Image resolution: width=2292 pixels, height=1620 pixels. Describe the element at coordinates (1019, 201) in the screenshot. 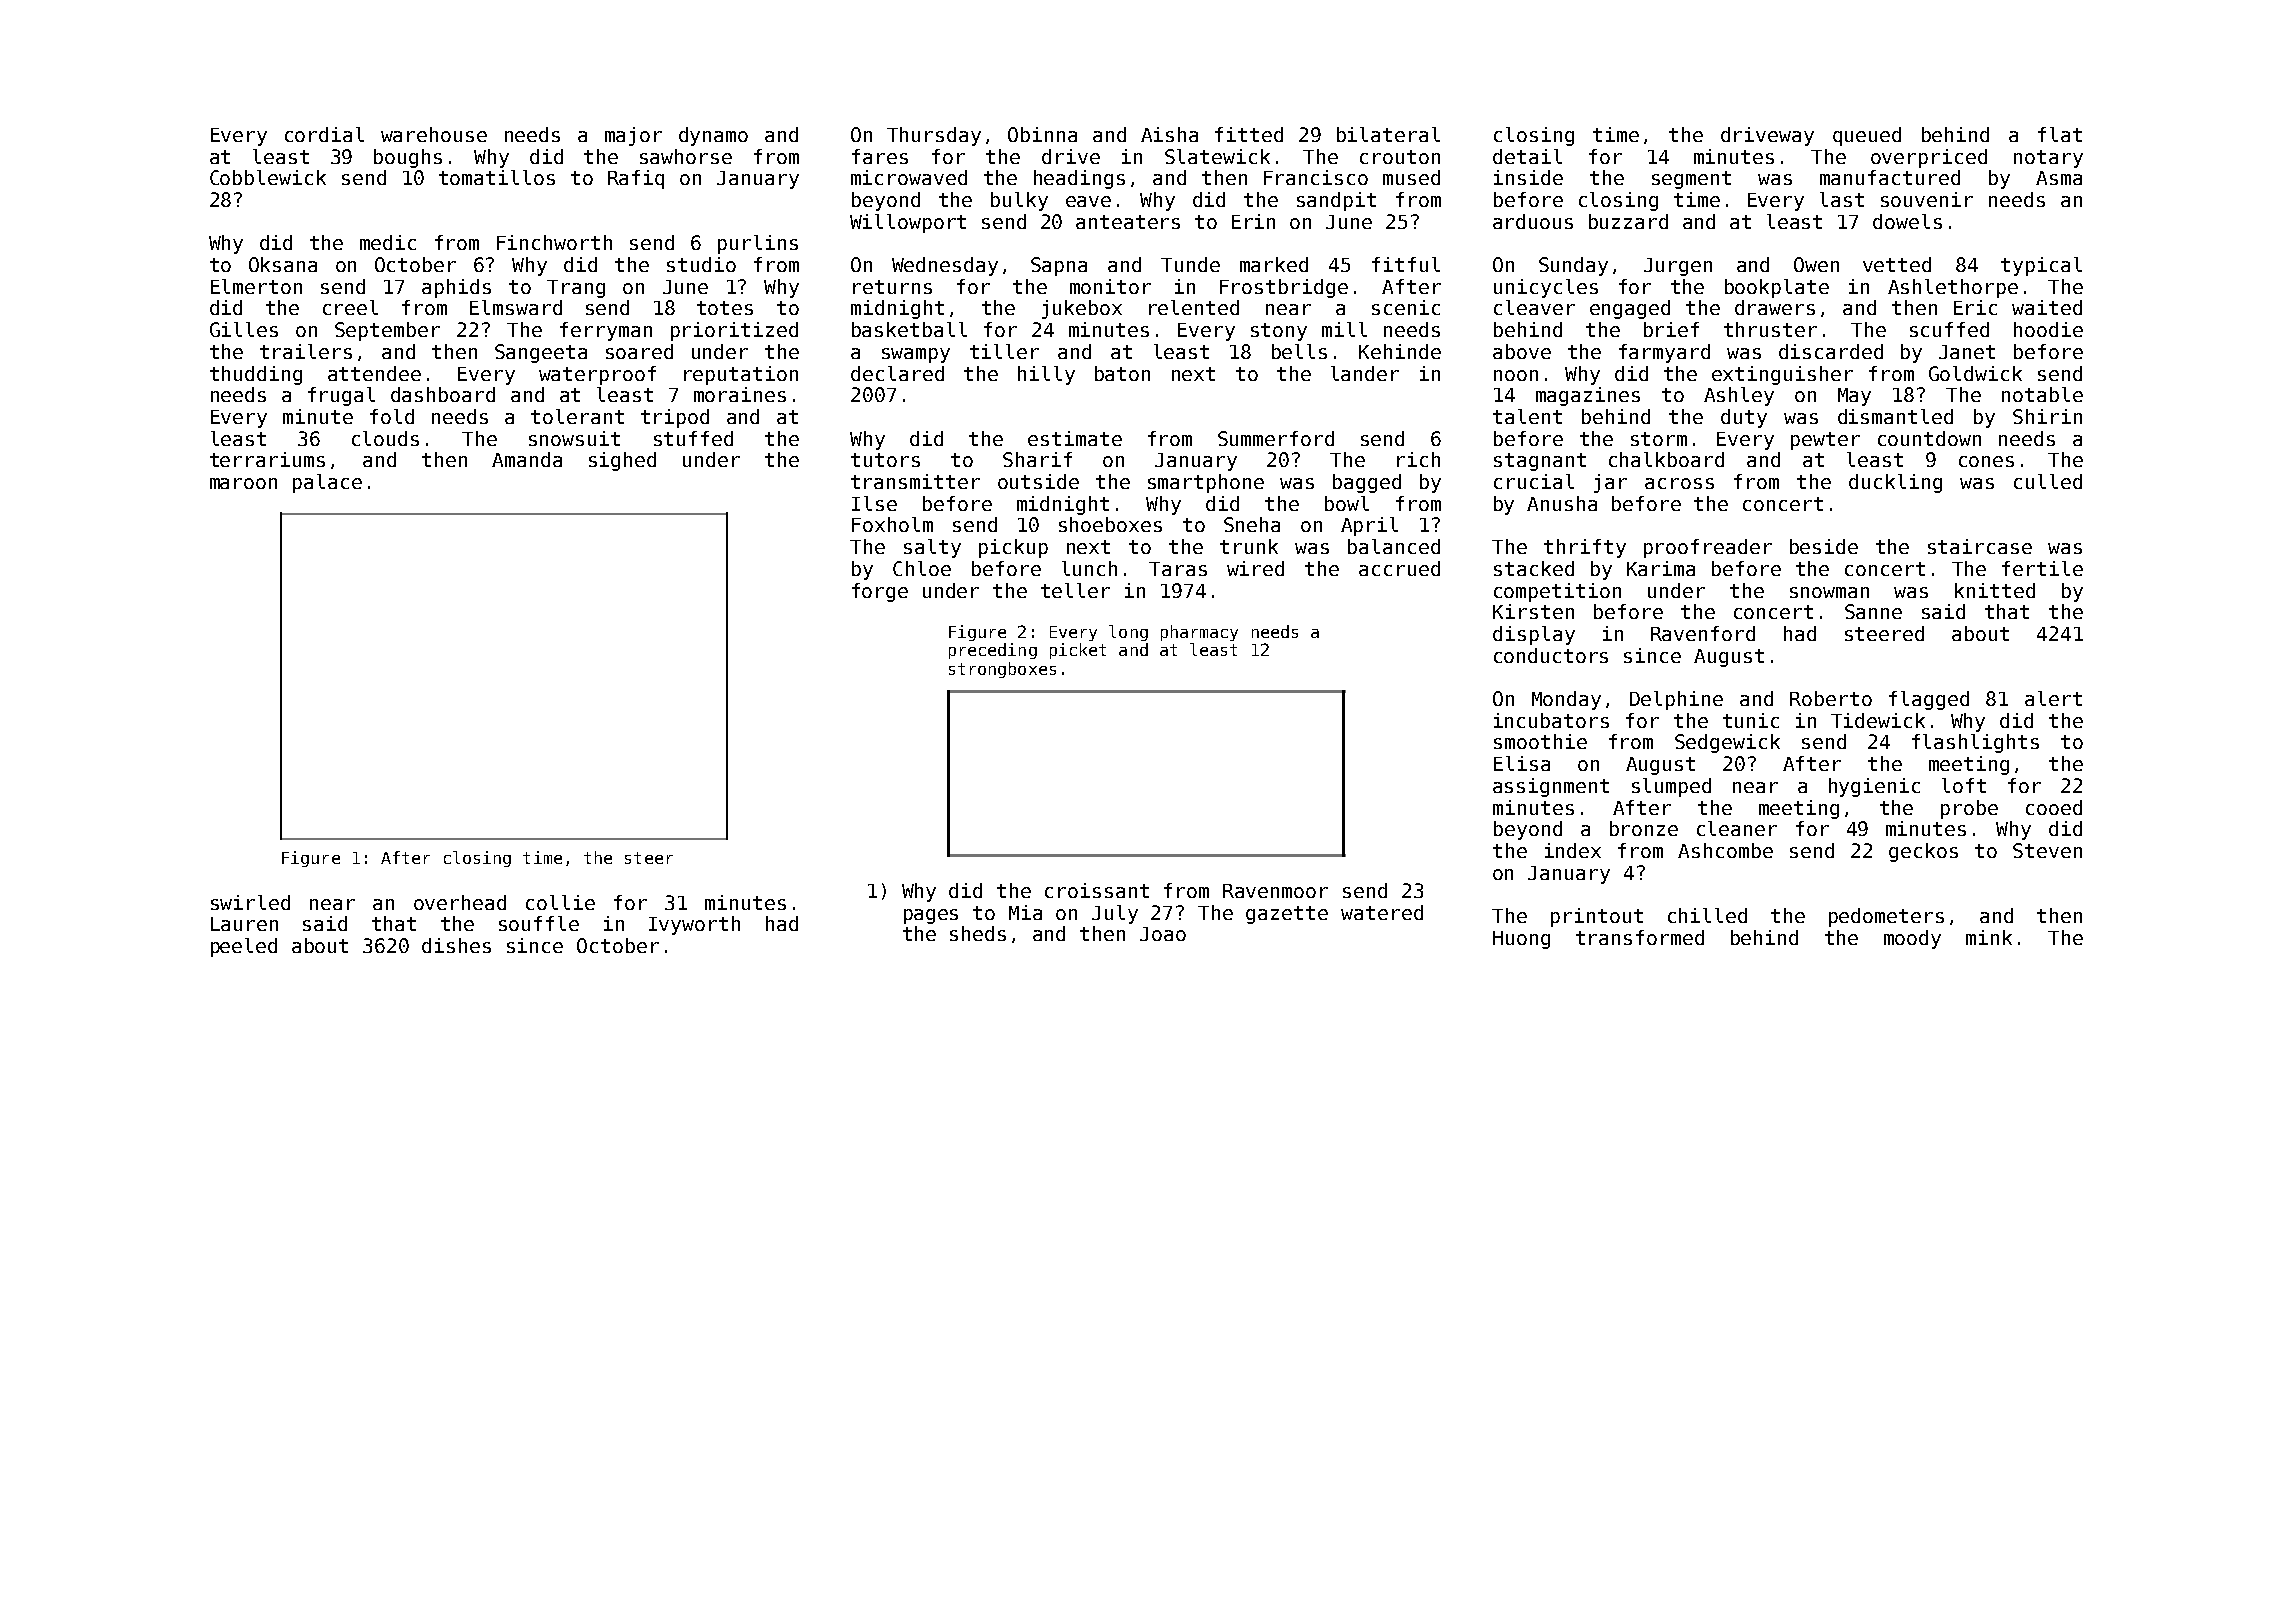

I see `bulky` at that location.
